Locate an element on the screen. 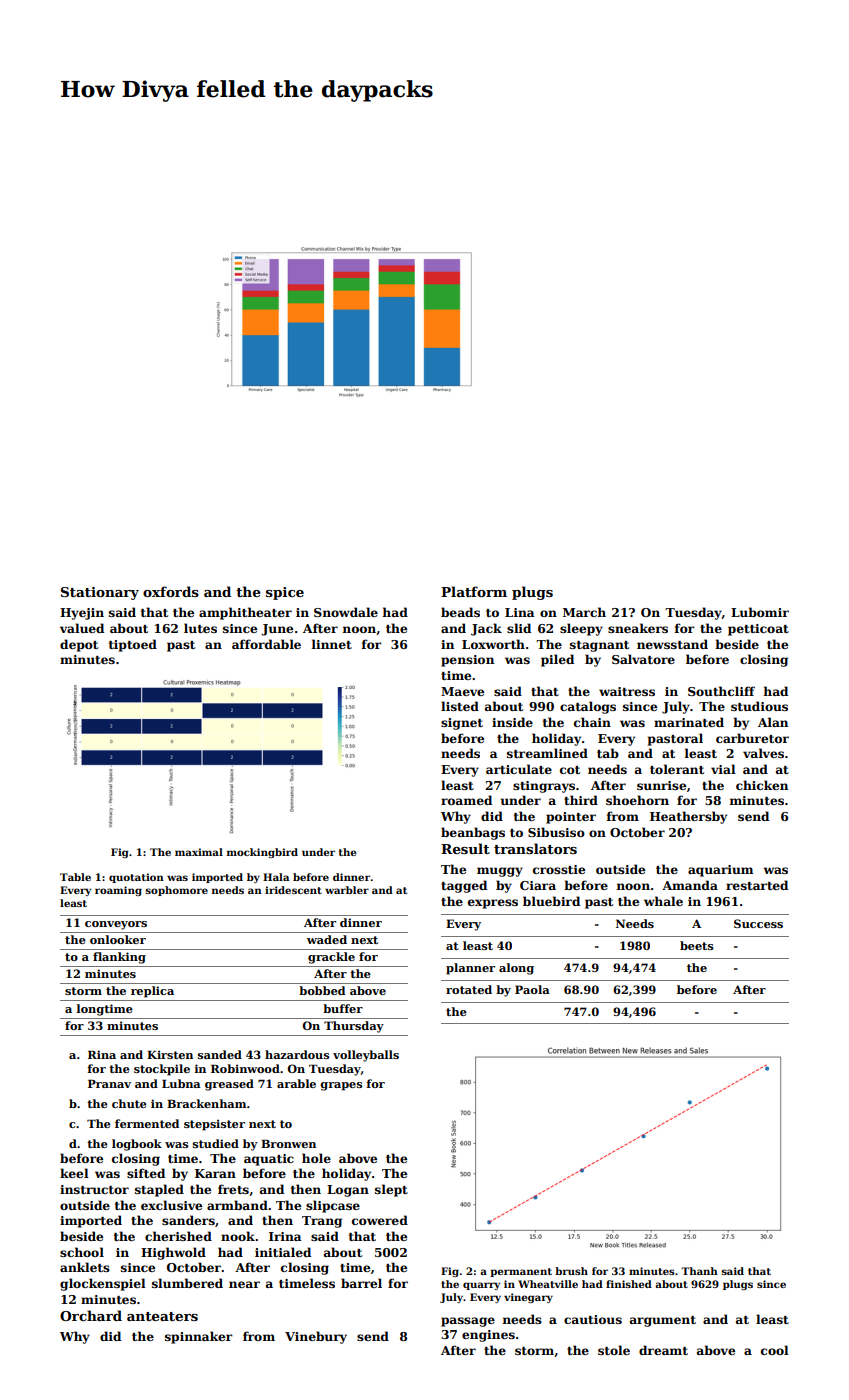 The image size is (849, 1400). amphitheater is located at coordinates (245, 613).
